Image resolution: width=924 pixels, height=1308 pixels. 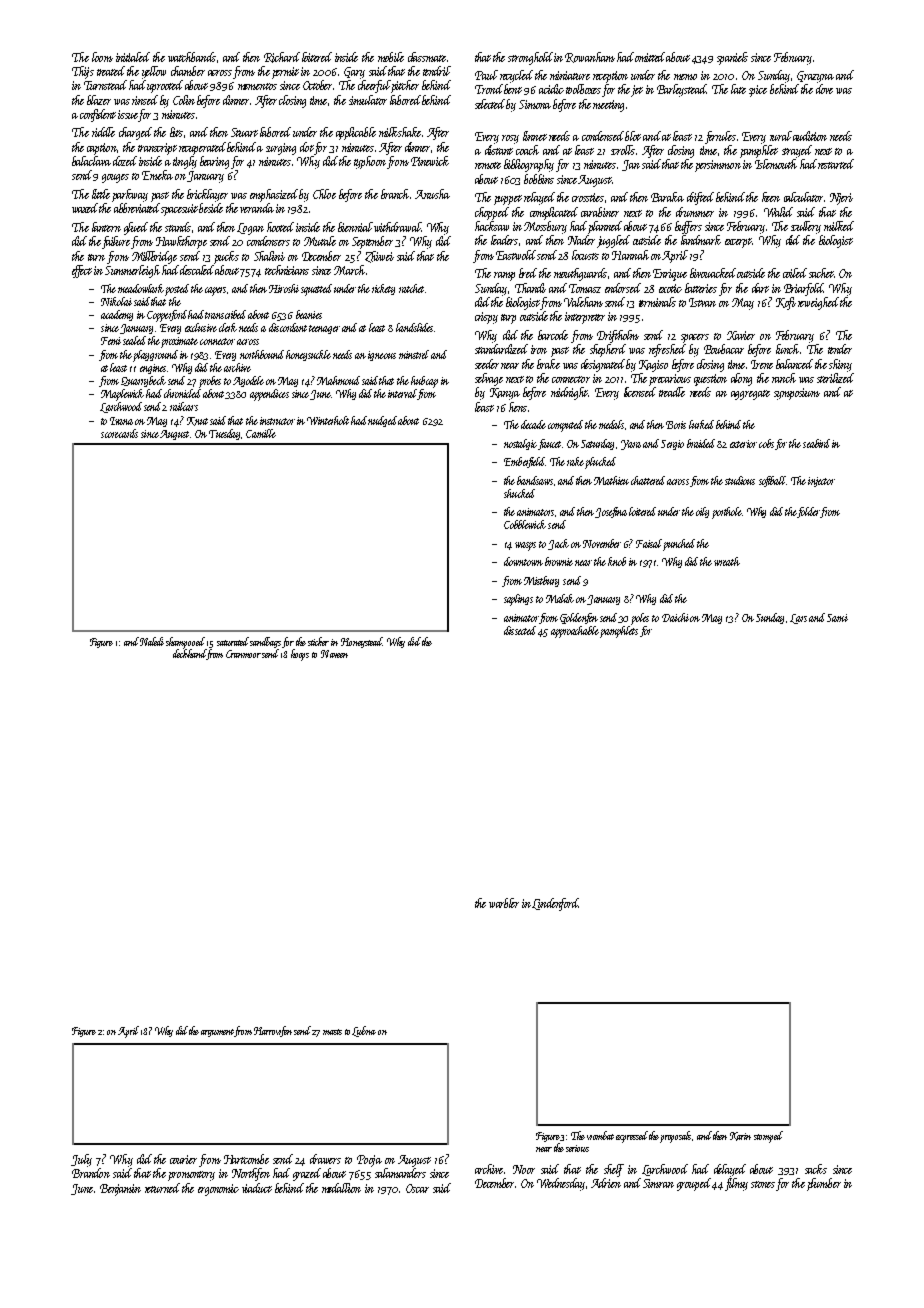 I want to click on viaduct, so click(x=257, y=1188).
